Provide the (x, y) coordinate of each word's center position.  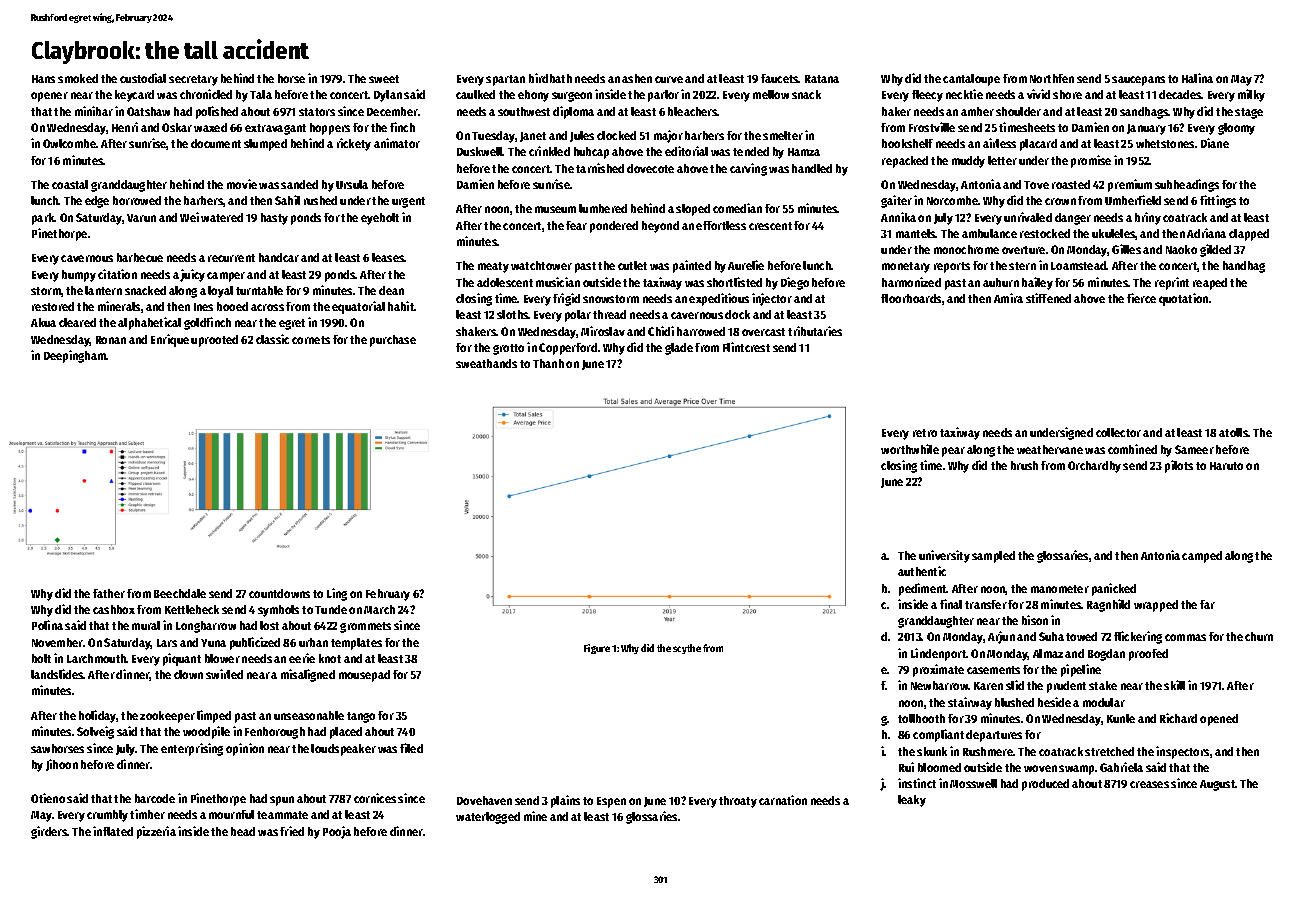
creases (1149, 784)
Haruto (1226, 466)
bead (243, 831)
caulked (475, 94)
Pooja (337, 832)
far (1207, 604)
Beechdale (180, 593)
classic (272, 339)
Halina (1197, 78)
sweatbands (486, 363)
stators (317, 112)
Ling (337, 594)
